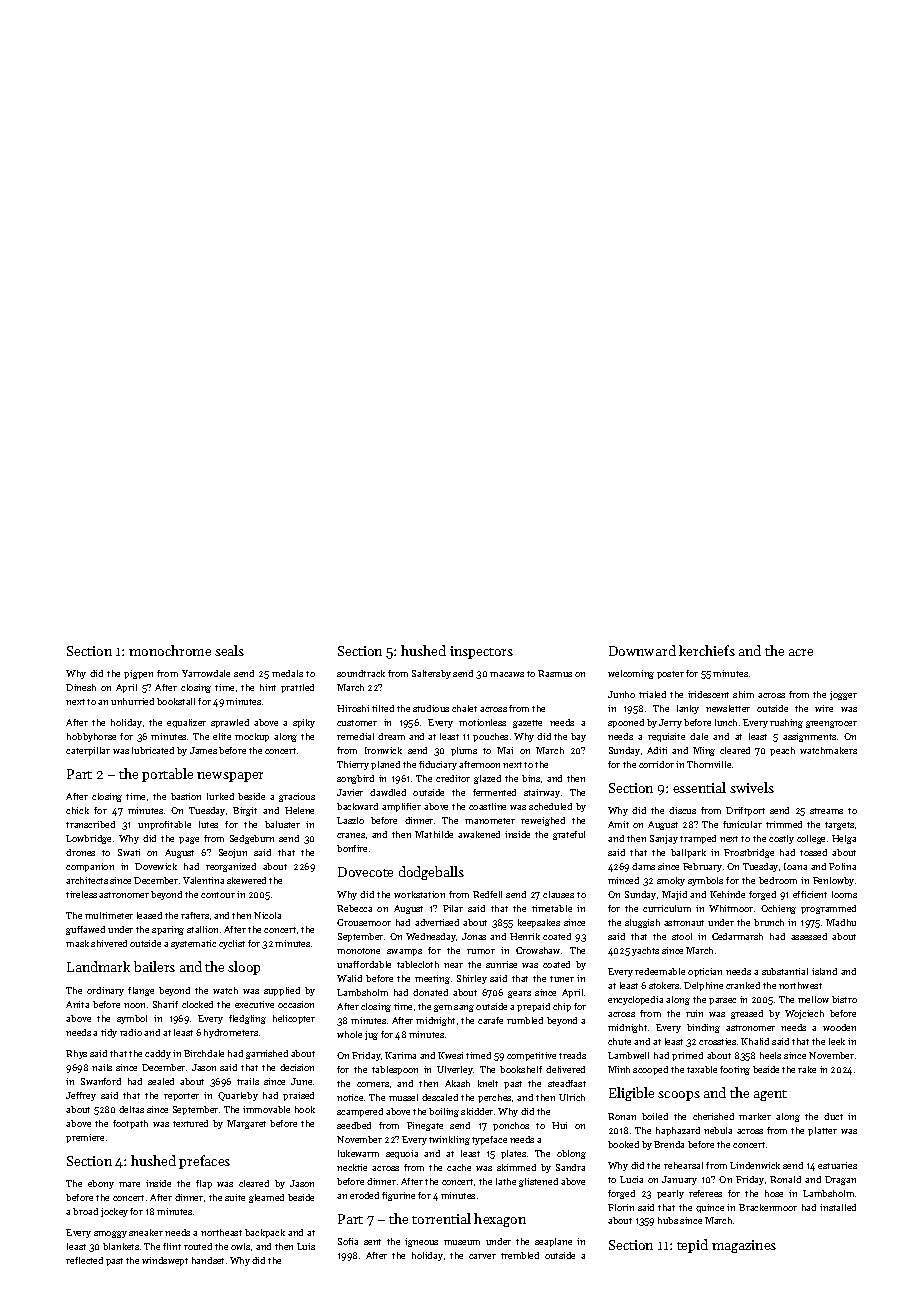 The image size is (924, 1308). Describe the element at coordinates (656, 764) in the screenshot. I see `corridor` at that location.
